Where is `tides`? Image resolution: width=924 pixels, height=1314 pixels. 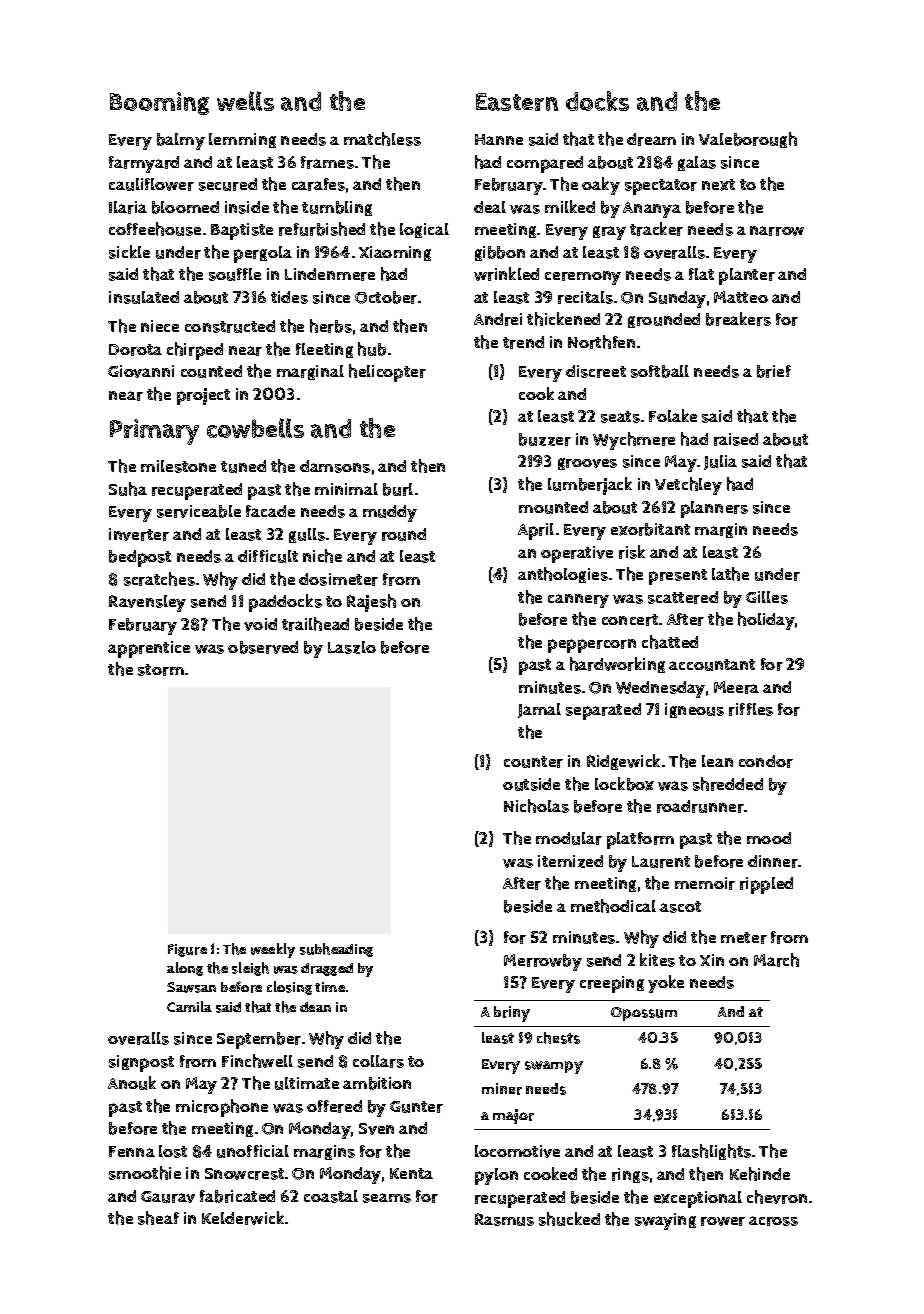
tides is located at coordinates (289, 297).
